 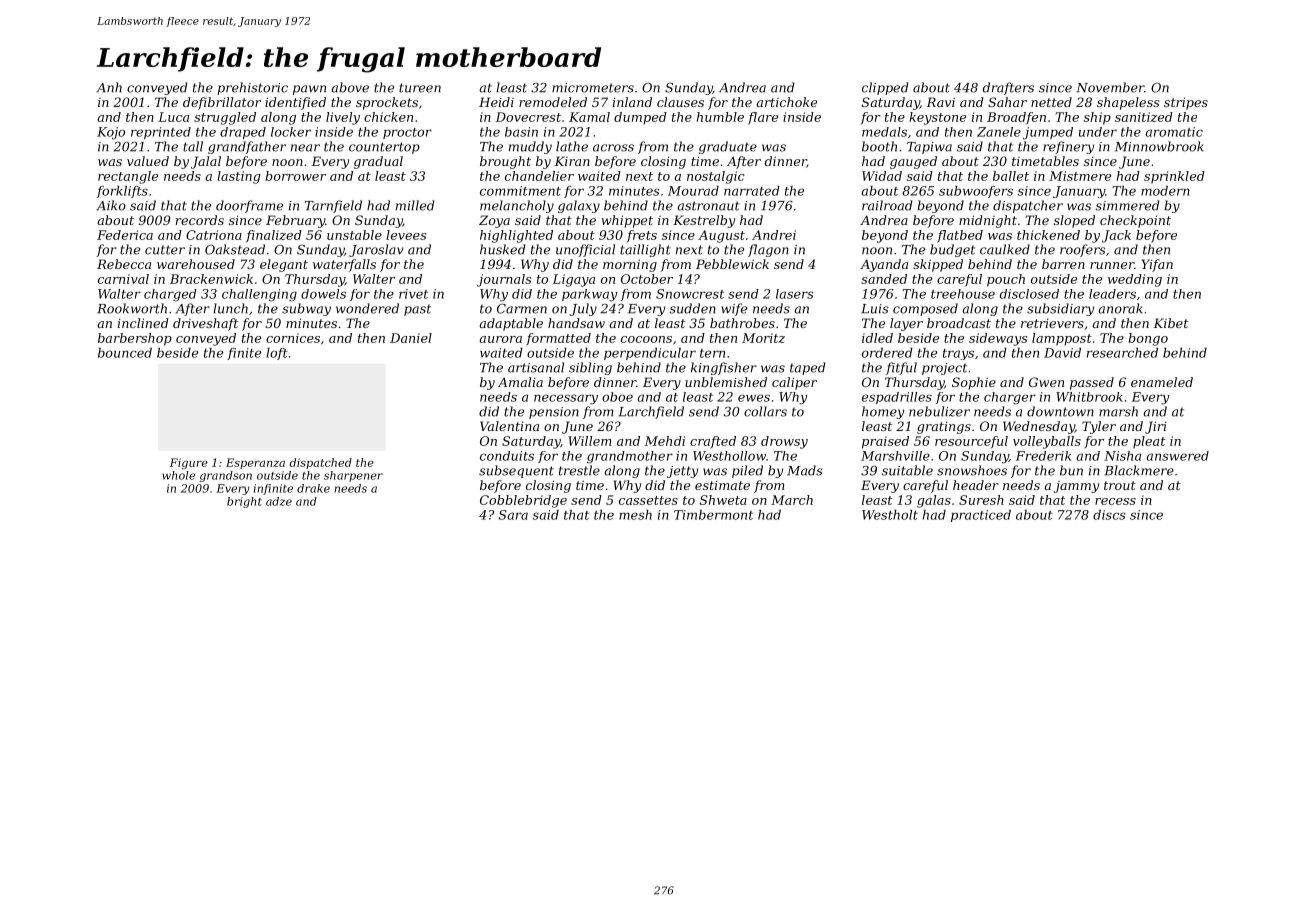 What do you see at coordinates (109, 87) in the screenshot?
I see `Anh` at bounding box center [109, 87].
